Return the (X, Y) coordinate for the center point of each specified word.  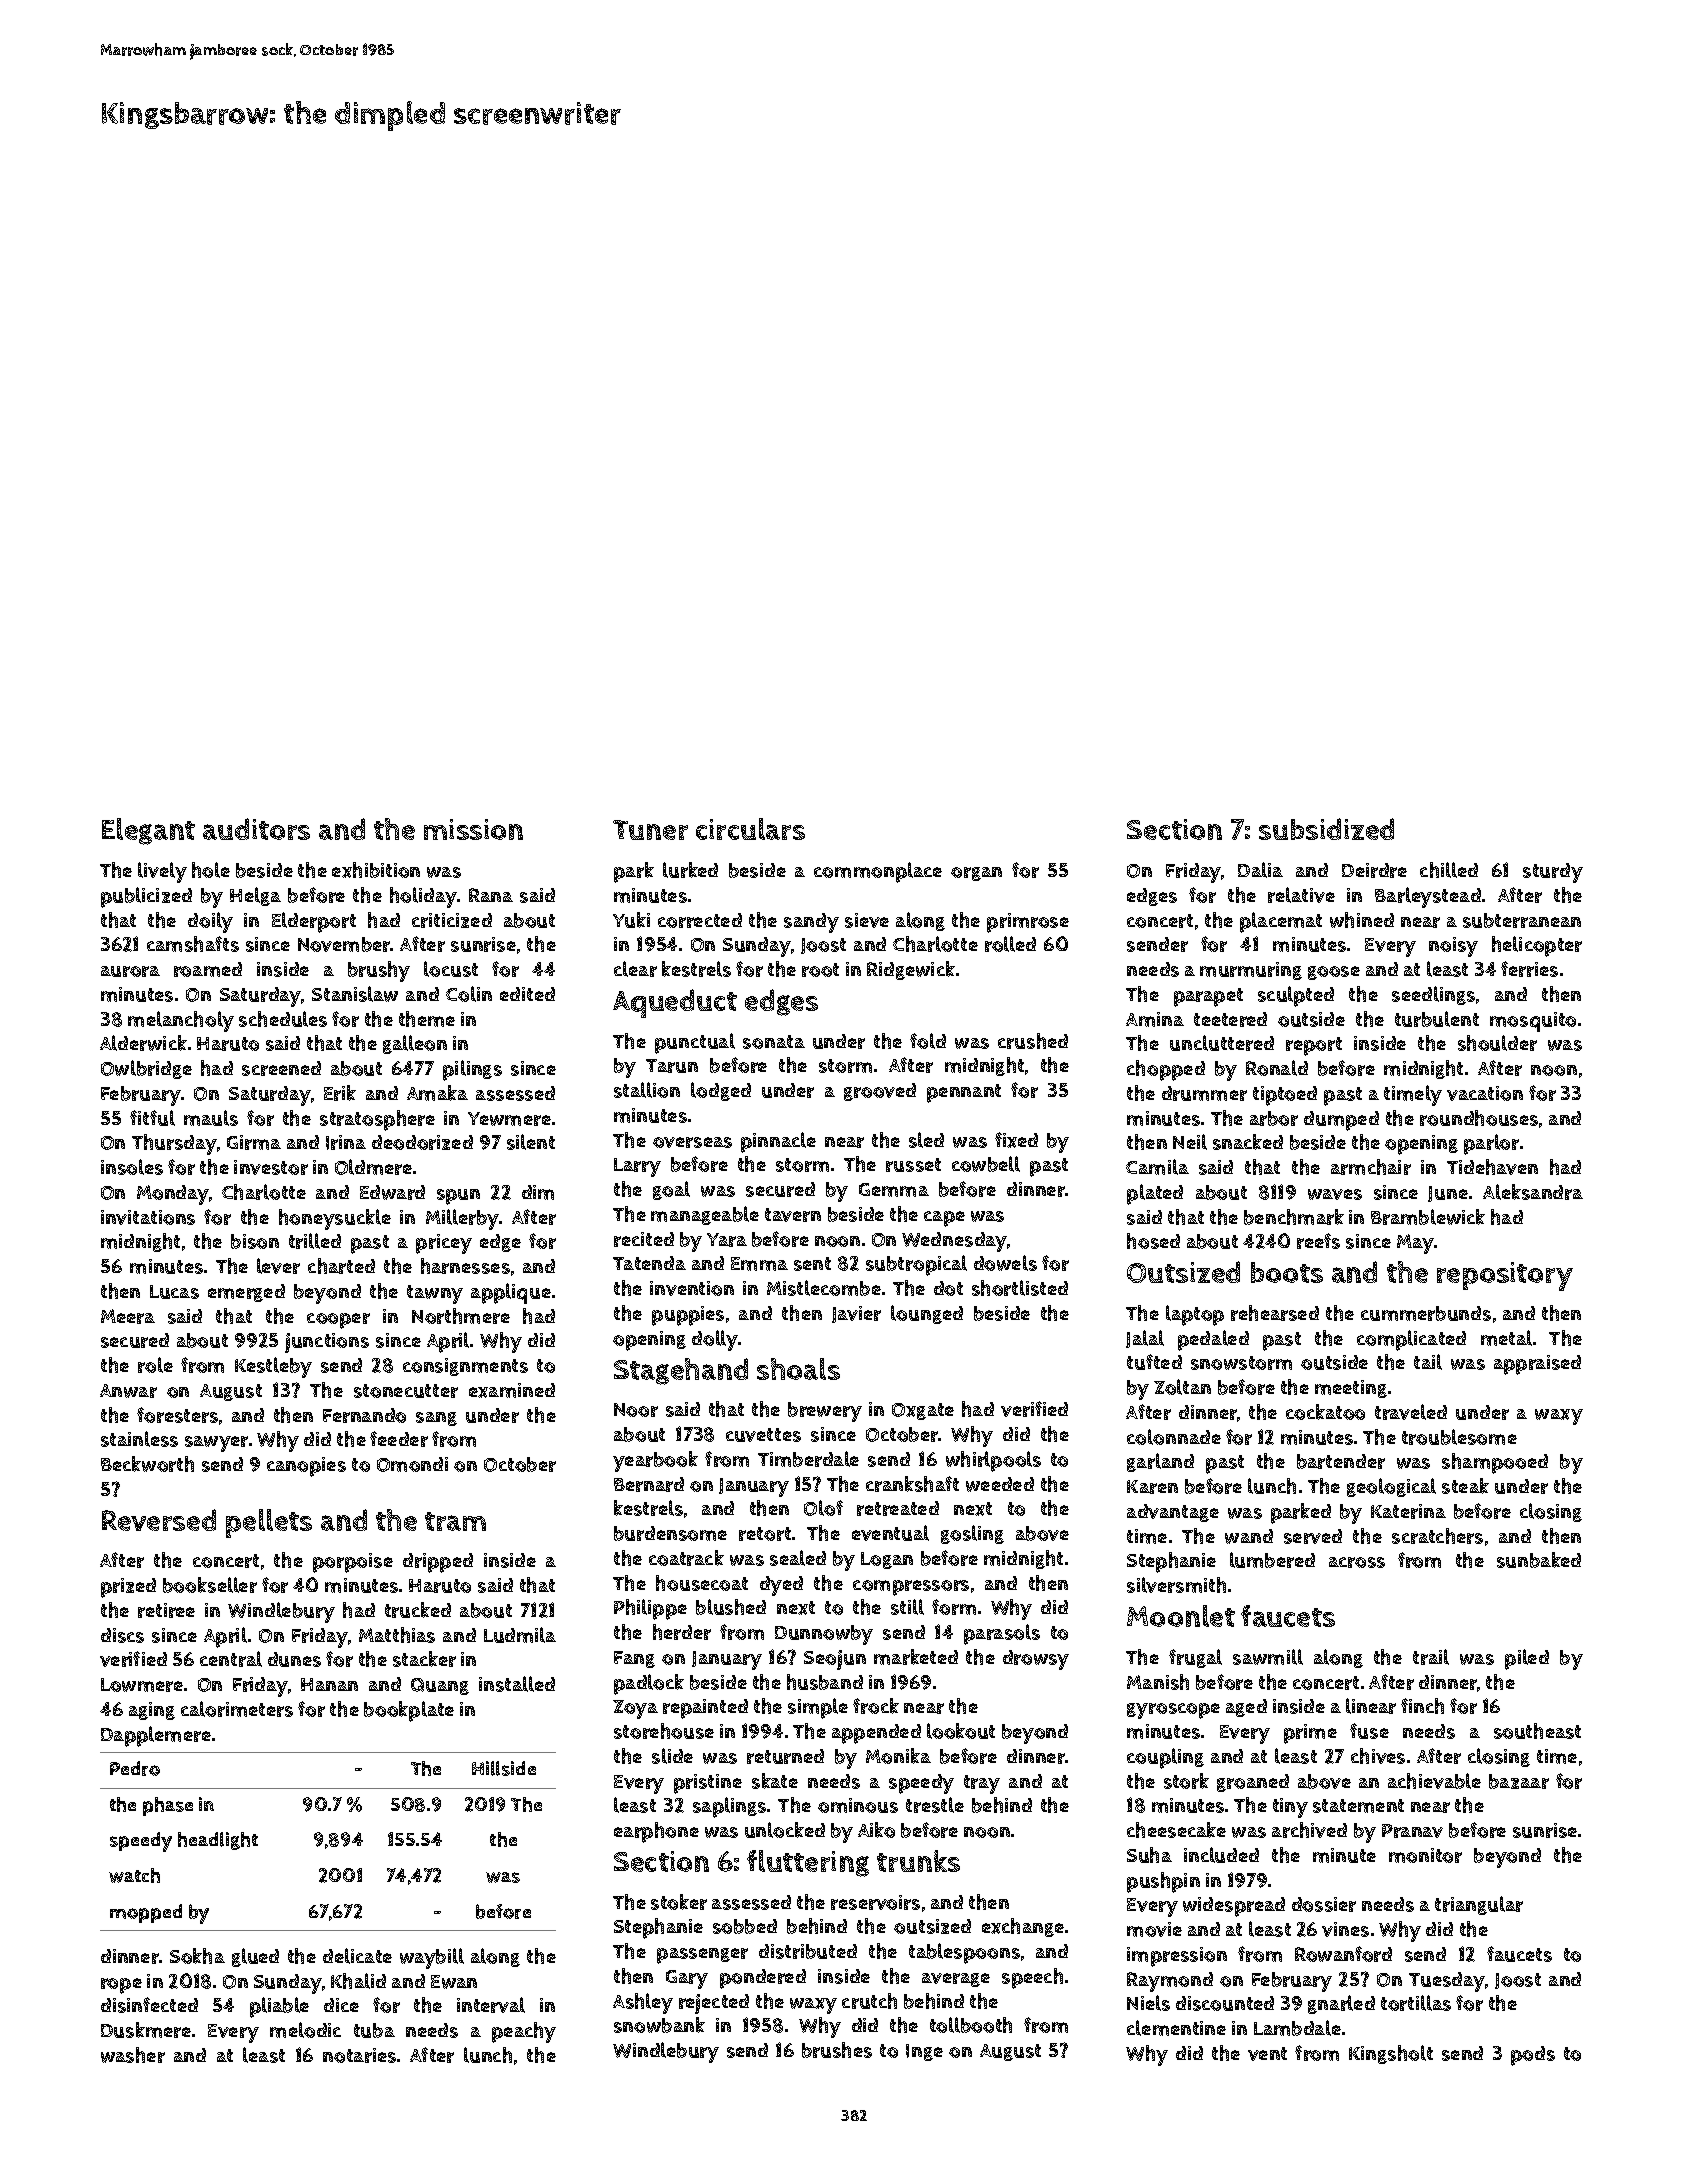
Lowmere (142, 1685)
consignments (465, 1367)
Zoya (635, 1709)
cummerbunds (1426, 1313)
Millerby (462, 1219)
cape (944, 1219)
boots (1287, 1272)
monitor (1425, 1855)
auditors (256, 829)
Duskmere (146, 2030)
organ (976, 874)
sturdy (1553, 873)
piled (1527, 1659)
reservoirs (875, 1902)
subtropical (916, 1265)
